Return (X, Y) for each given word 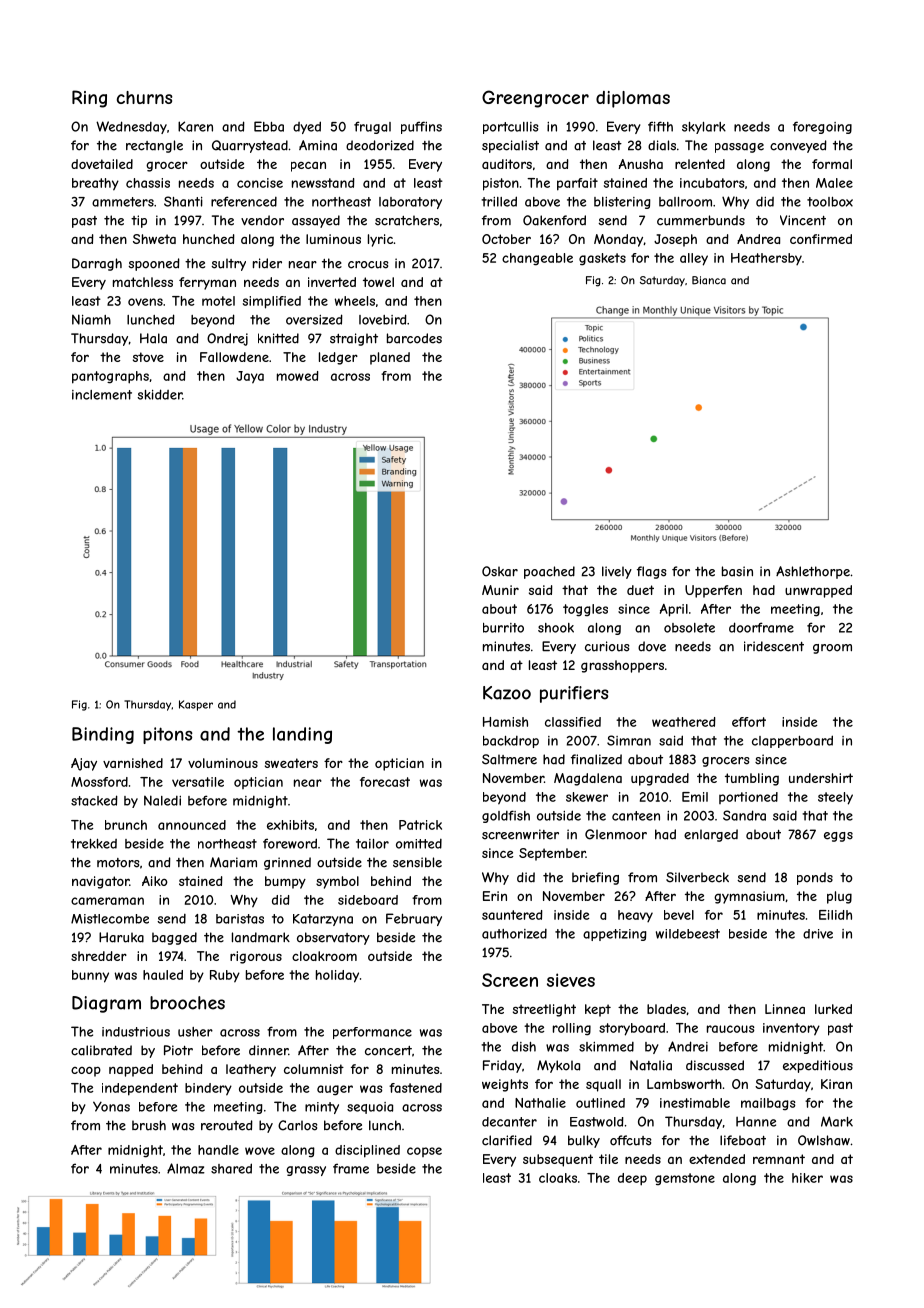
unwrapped (818, 591)
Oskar (500, 571)
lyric (380, 240)
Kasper (196, 705)
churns (145, 97)
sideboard (368, 900)
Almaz (186, 1168)
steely (835, 798)
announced (192, 825)
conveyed (798, 146)
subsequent (558, 1160)
